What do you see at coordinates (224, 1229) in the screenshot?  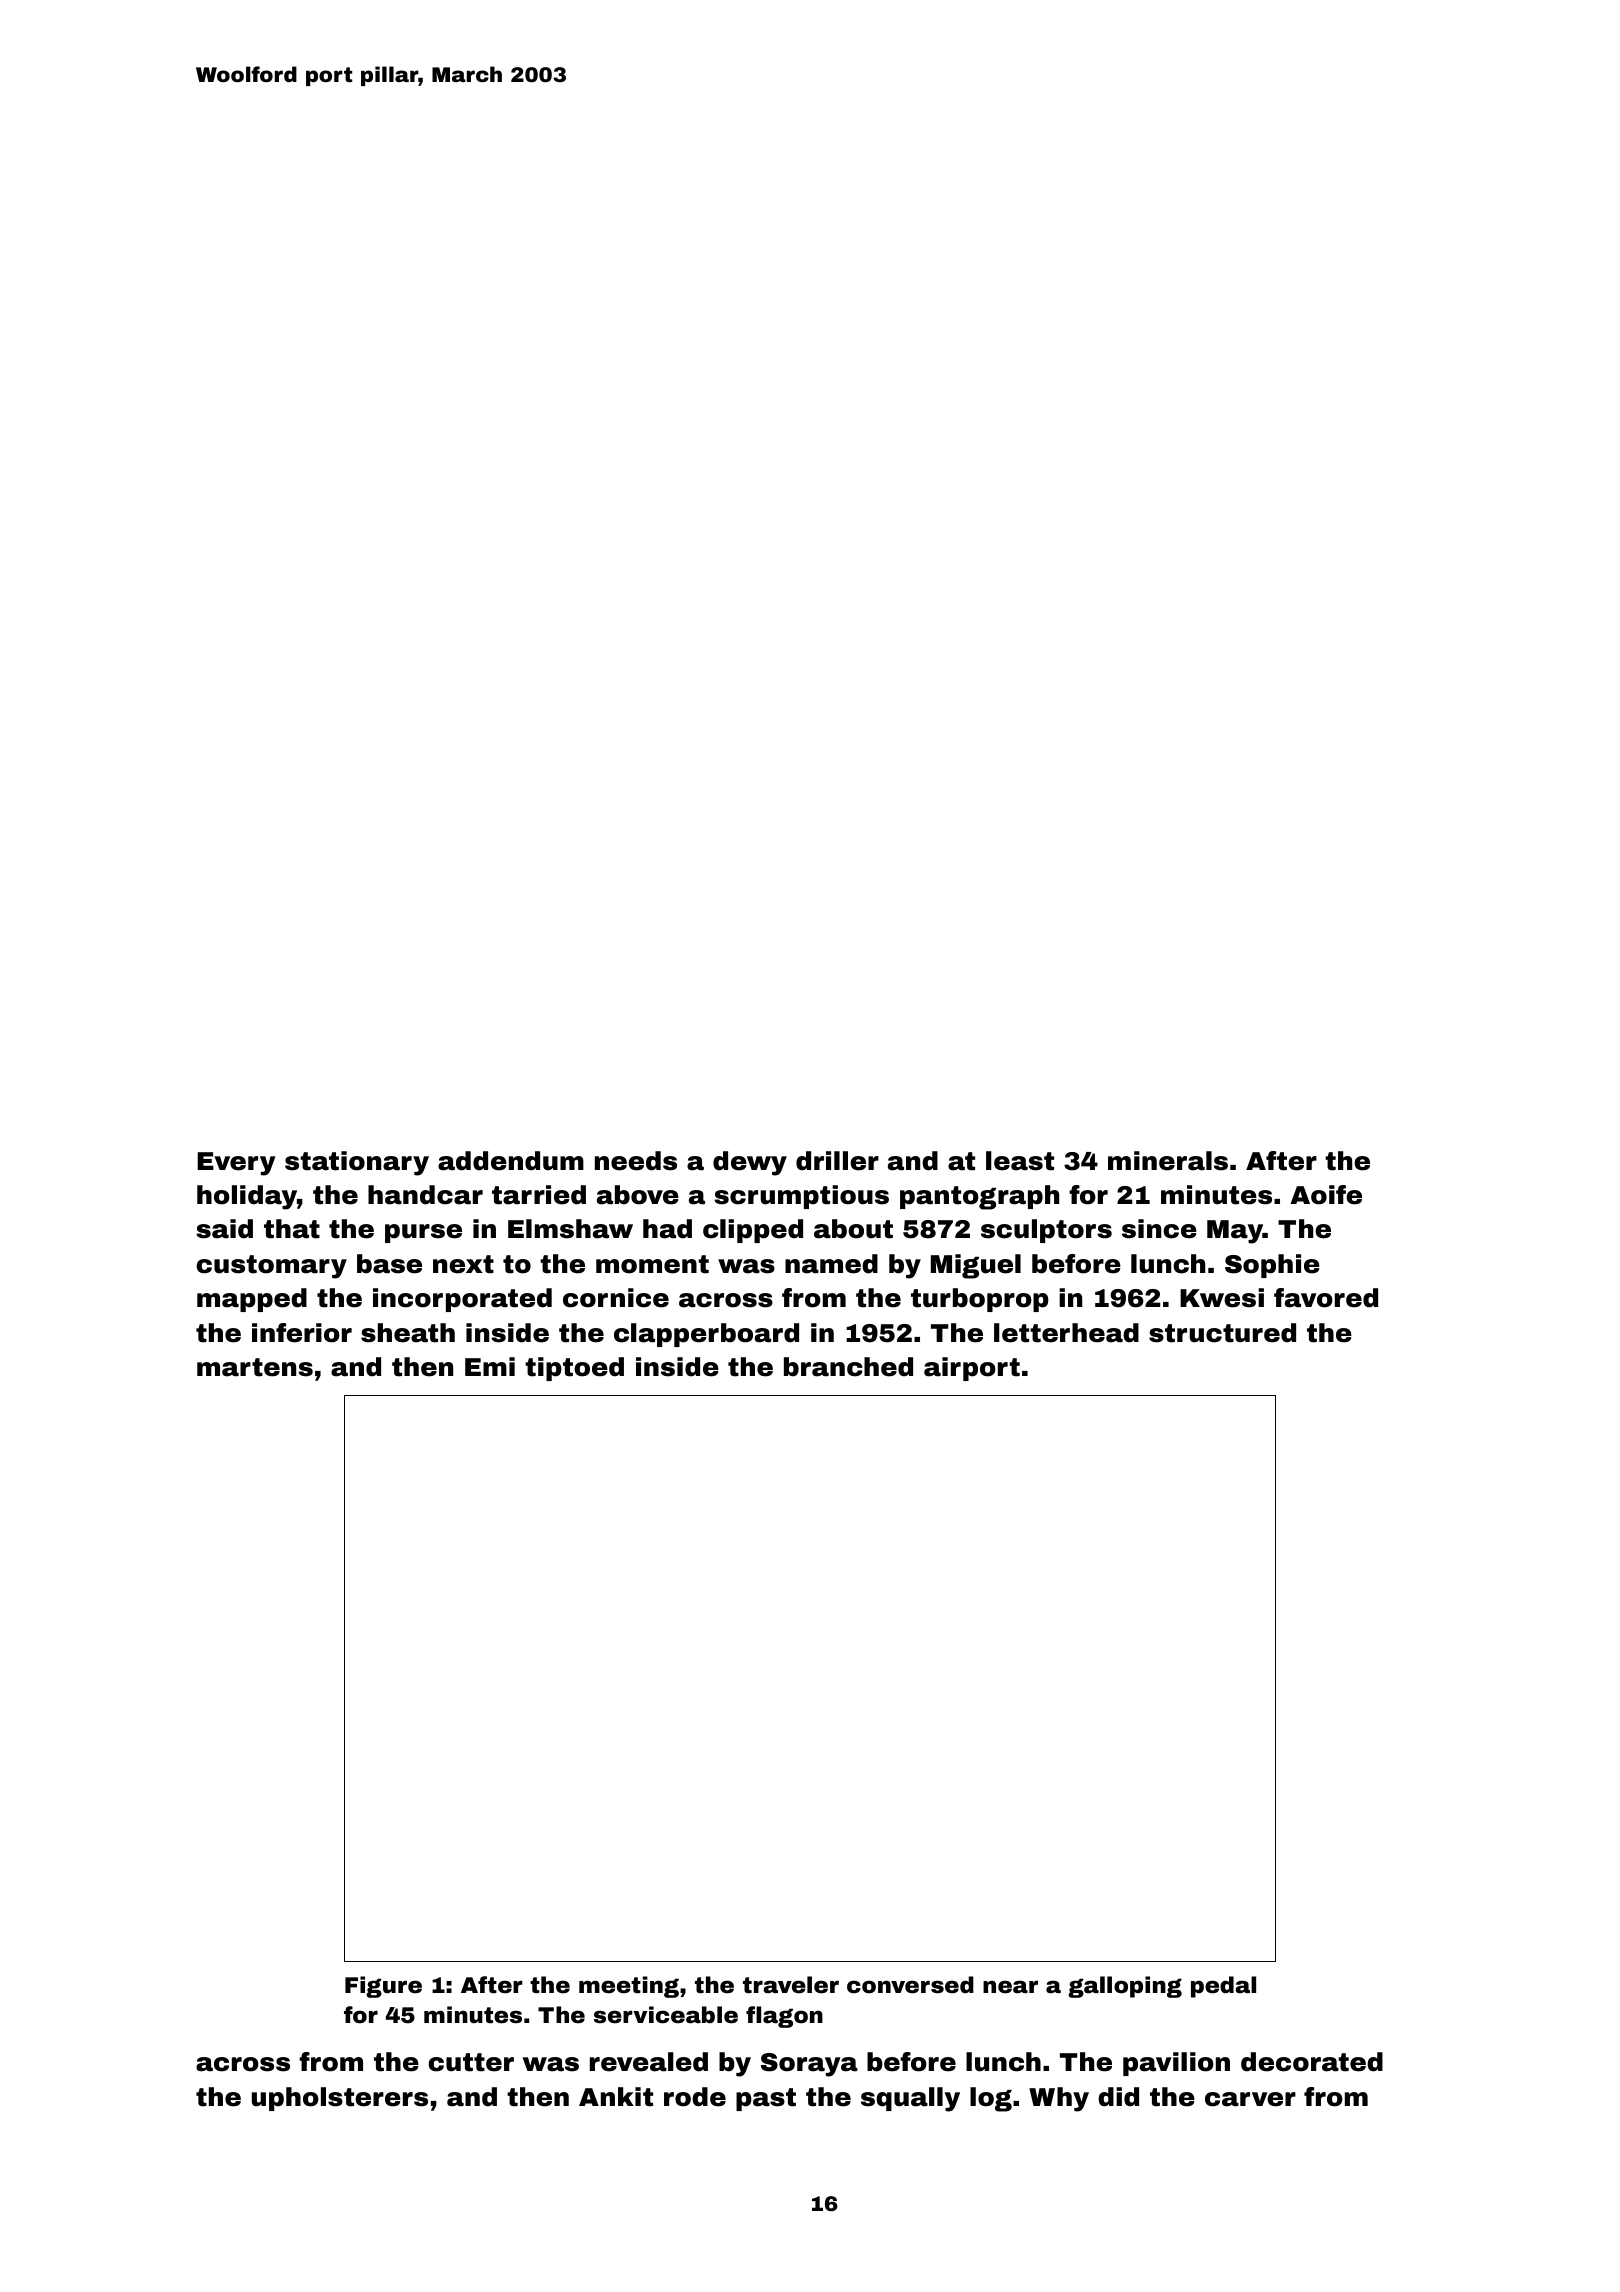 I see `said` at bounding box center [224, 1229].
